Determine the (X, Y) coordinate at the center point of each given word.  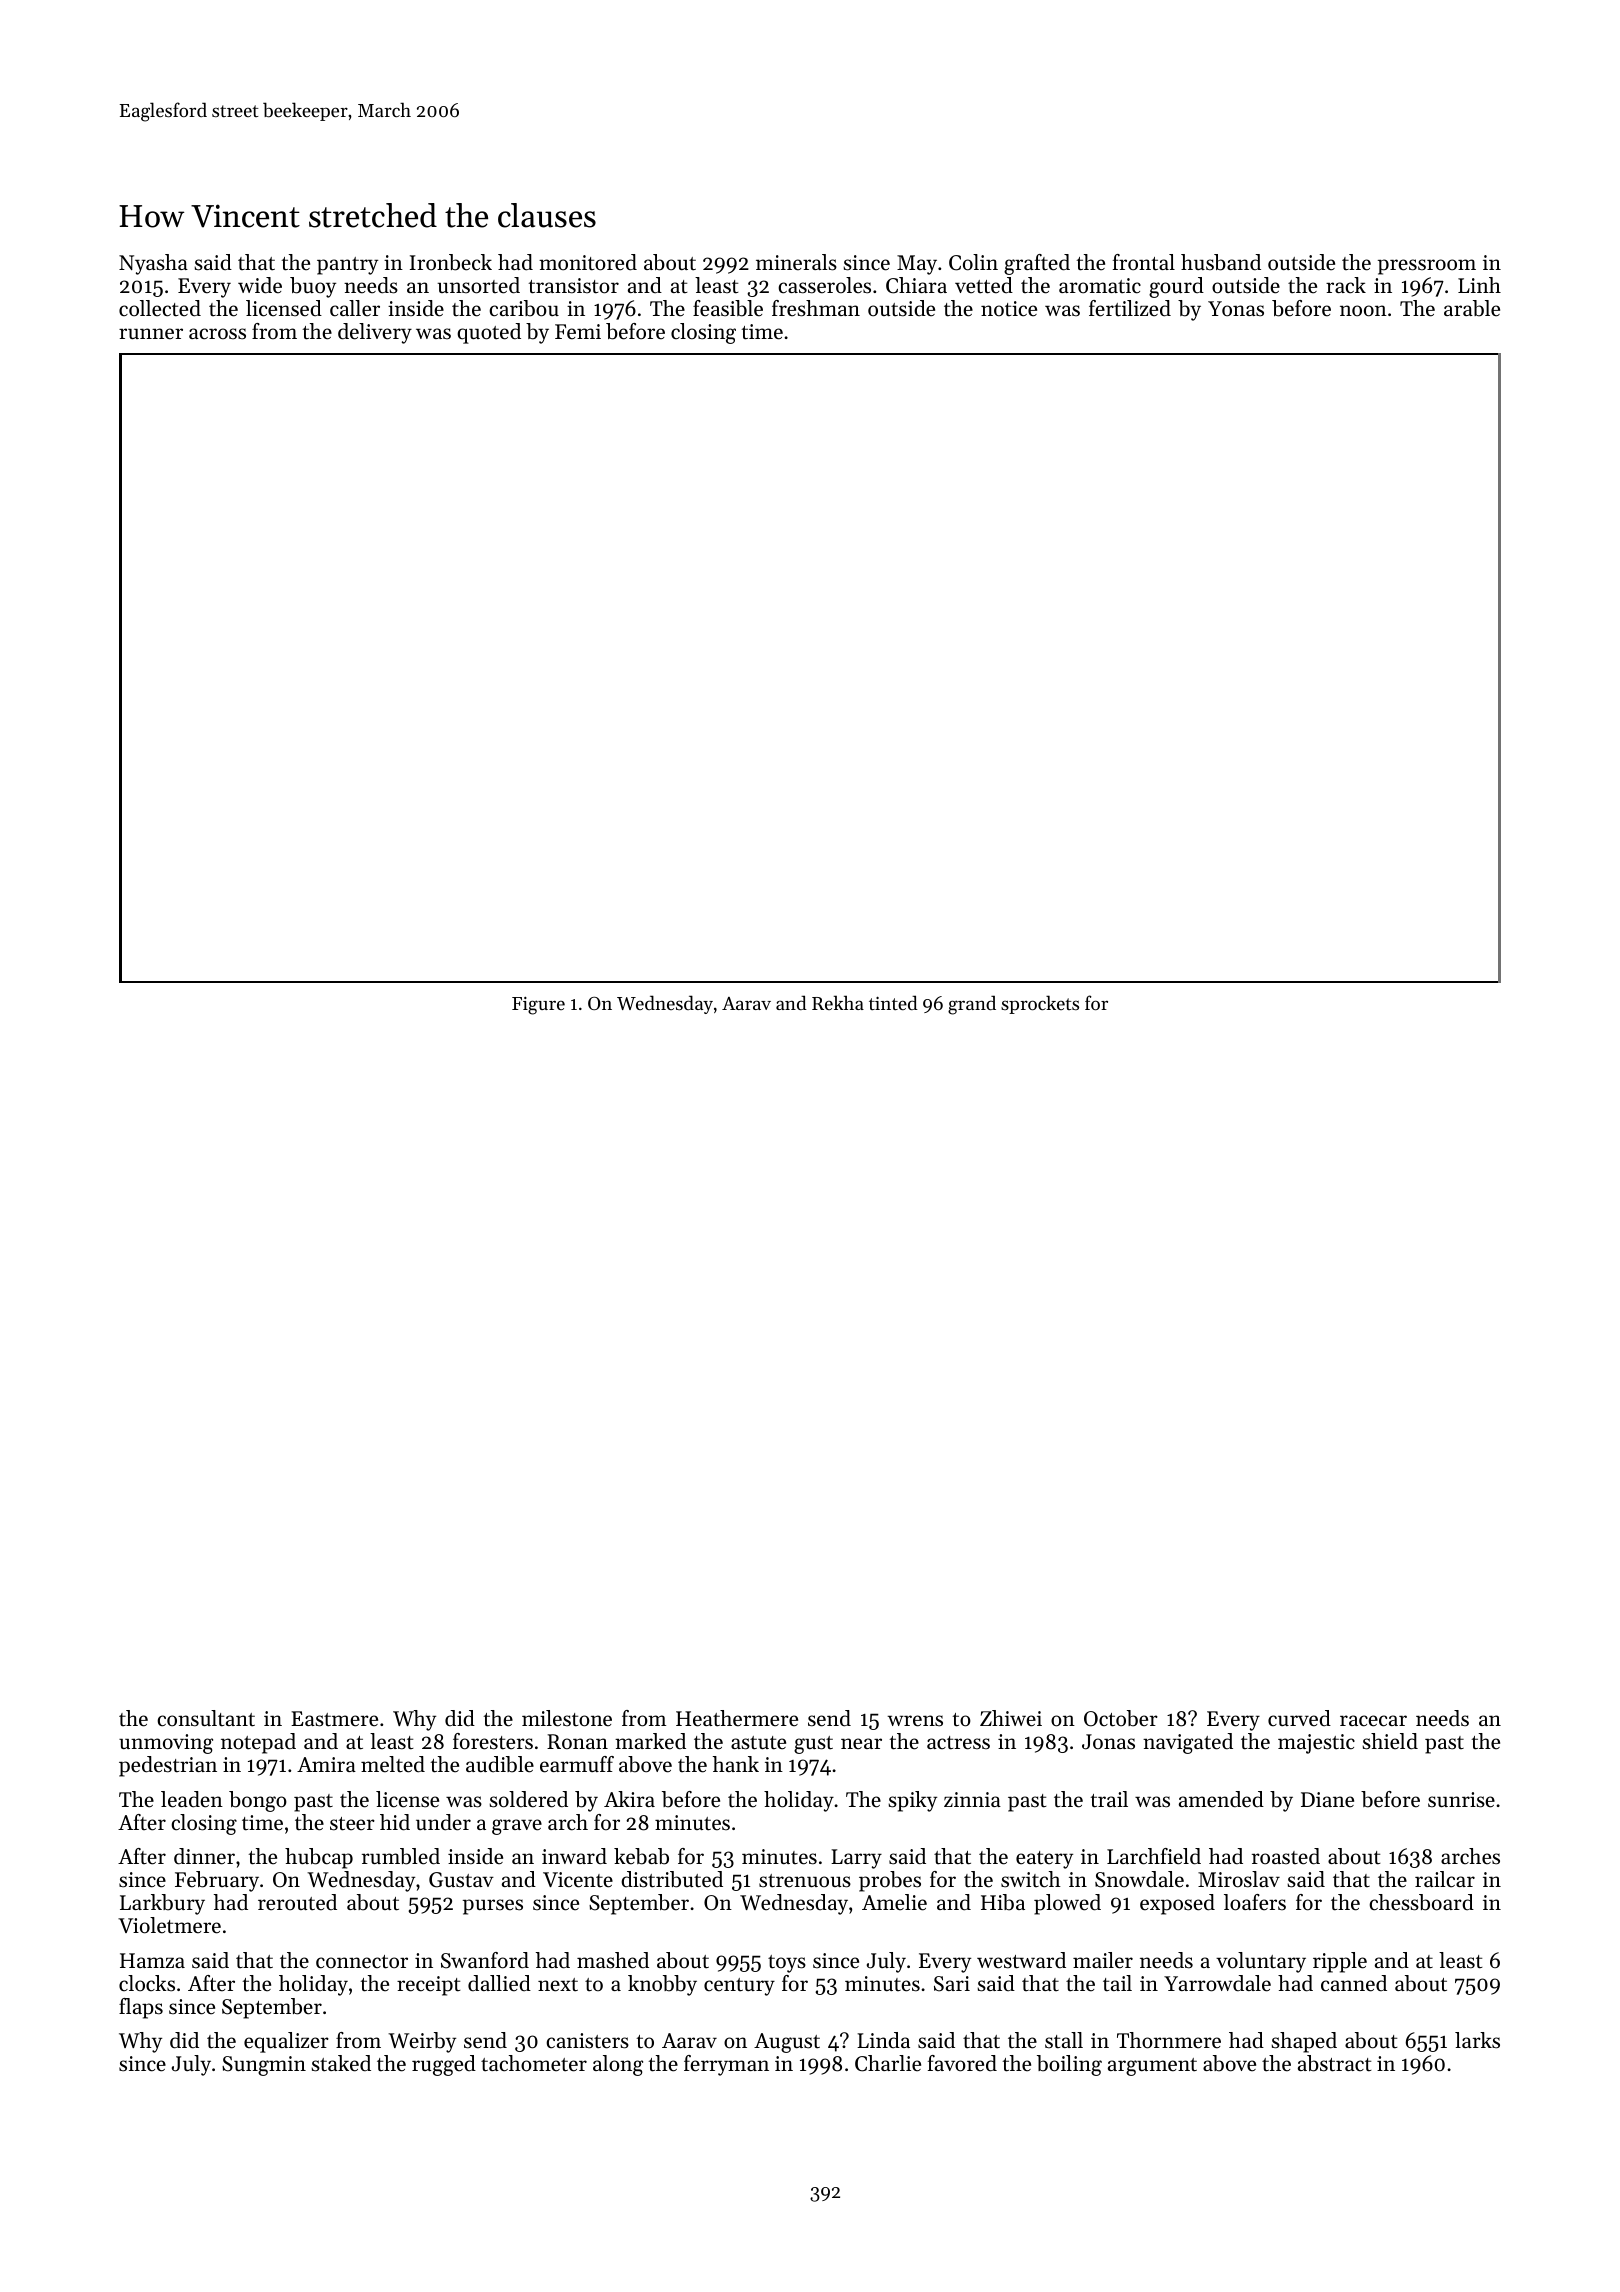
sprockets (1040, 1004)
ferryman (726, 2065)
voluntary (1261, 1962)
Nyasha (153, 264)
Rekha (838, 1002)
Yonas (1236, 309)
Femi (578, 332)
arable (1472, 308)
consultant (206, 1718)
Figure (538, 1006)
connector (362, 1962)
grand (972, 1005)
